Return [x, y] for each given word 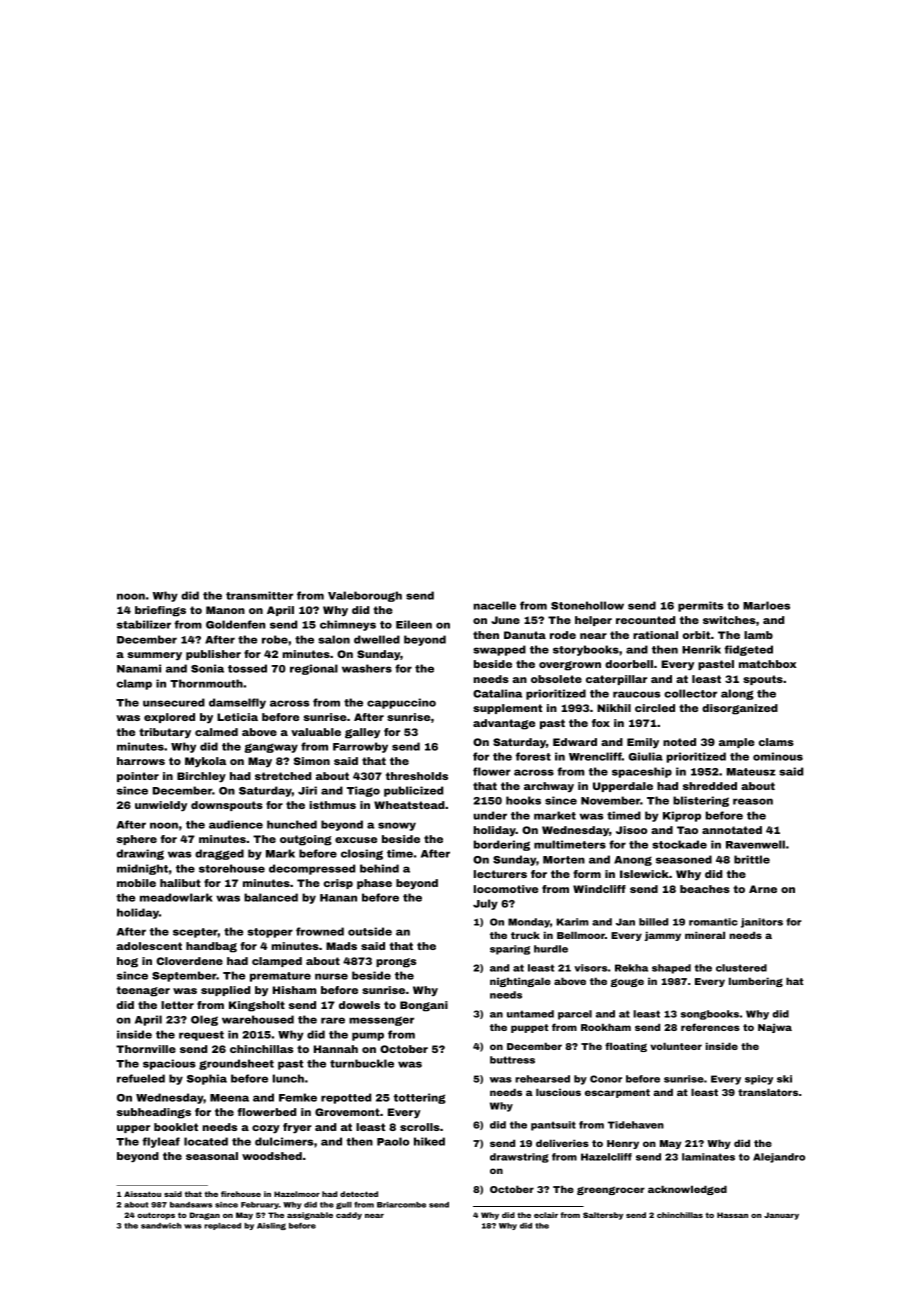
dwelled [377, 639]
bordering [502, 845]
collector [690, 693]
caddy [349, 1216]
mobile [136, 883]
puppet [529, 1028]
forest [533, 756]
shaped [671, 969]
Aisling [271, 1226]
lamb [758, 635]
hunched [292, 824]
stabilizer [144, 624]
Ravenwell [755, 844]
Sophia [207, 1079]
